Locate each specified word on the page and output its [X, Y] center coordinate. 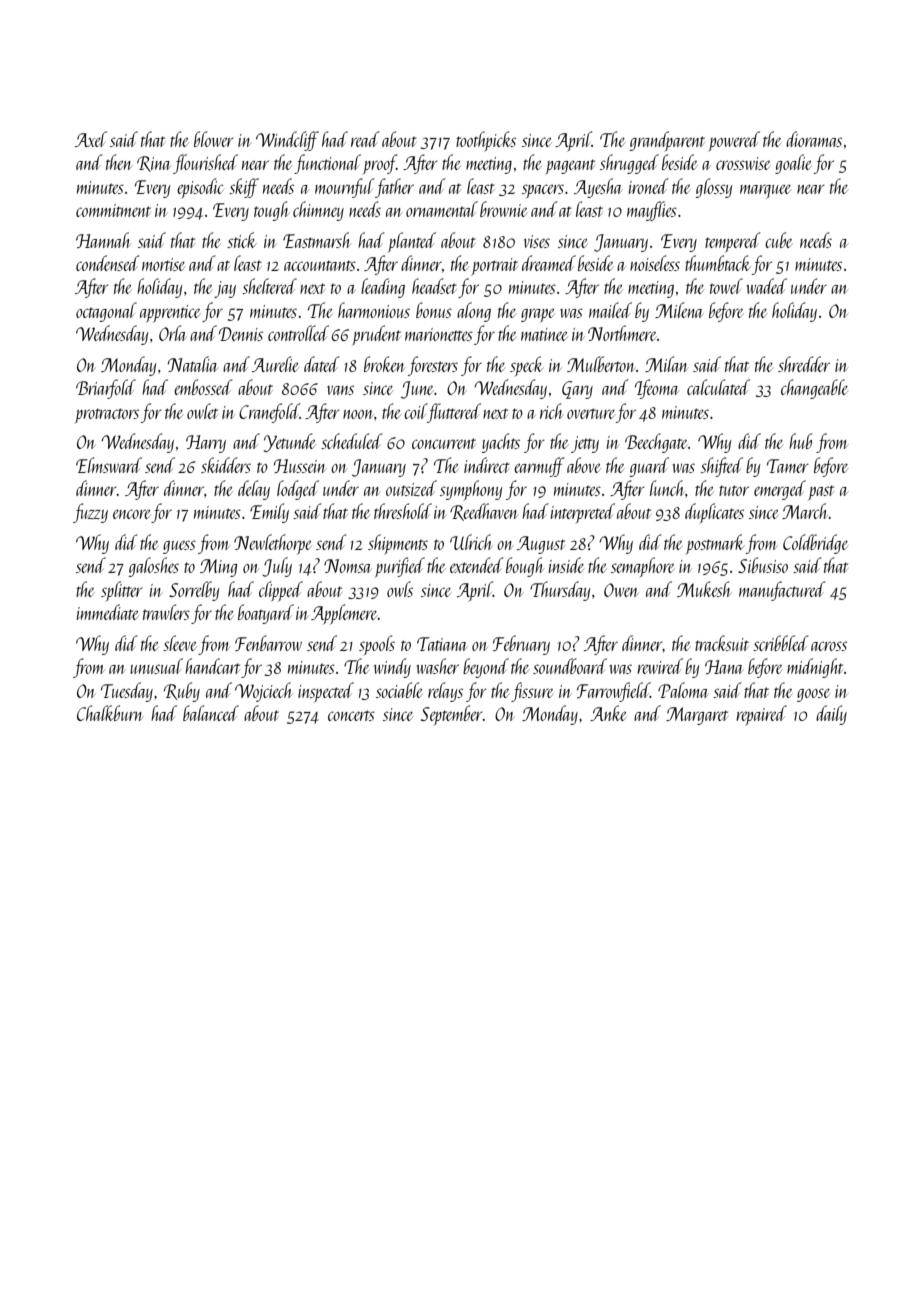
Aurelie [275, 364]
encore [131, 514]
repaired [761, 715]
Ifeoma [657, 389]
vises [537, 241]
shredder [804, 364]
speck [527, 366]
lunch [667, 488]
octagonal [106, 312]
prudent [376, 335]
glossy [713, 188]
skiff [244, 188]
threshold [403, 511]
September [452, 715]
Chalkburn [110, 713]
